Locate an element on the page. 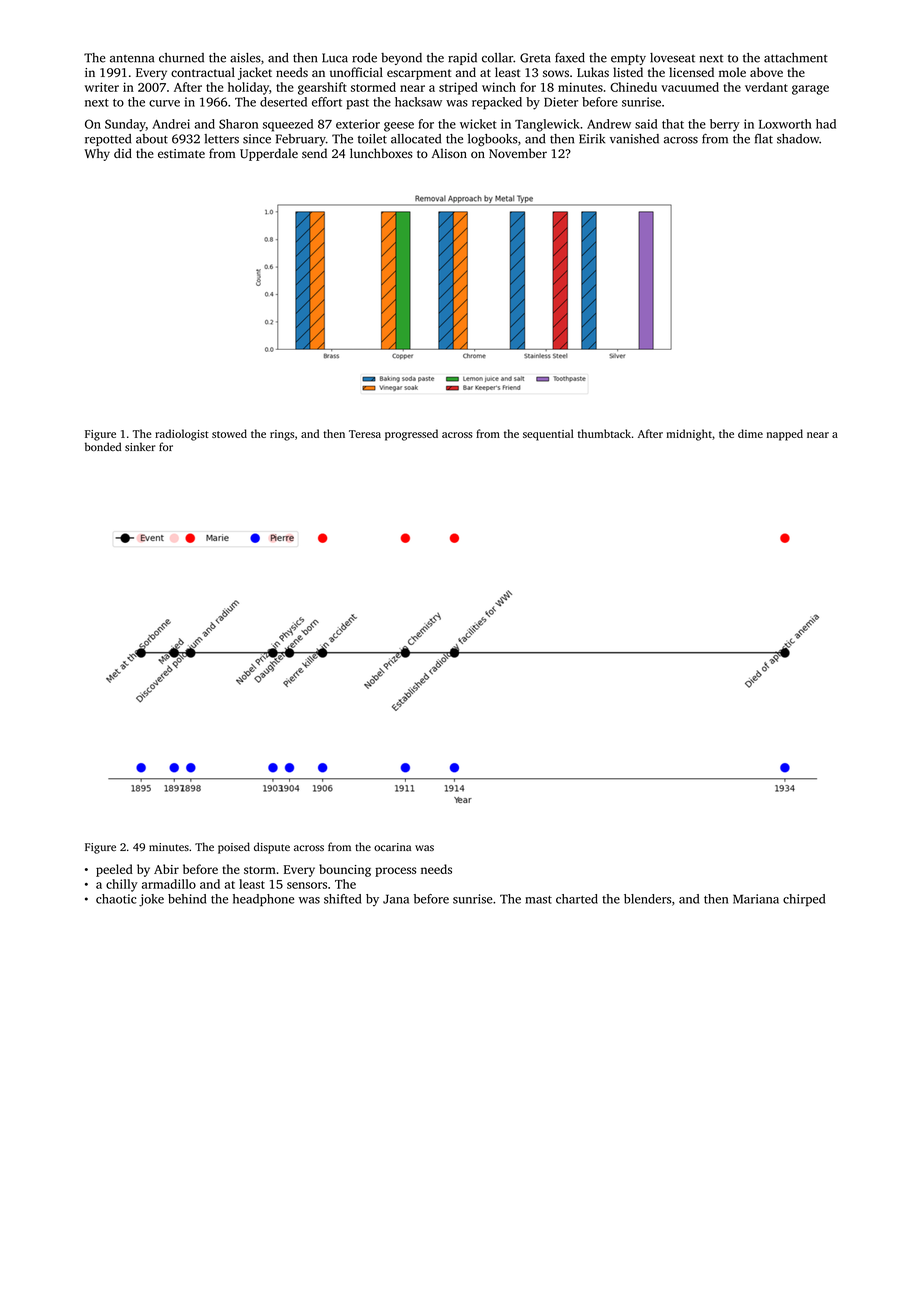 This document has width=924, height=1308. Alison is located at coordinates (449, 153).
